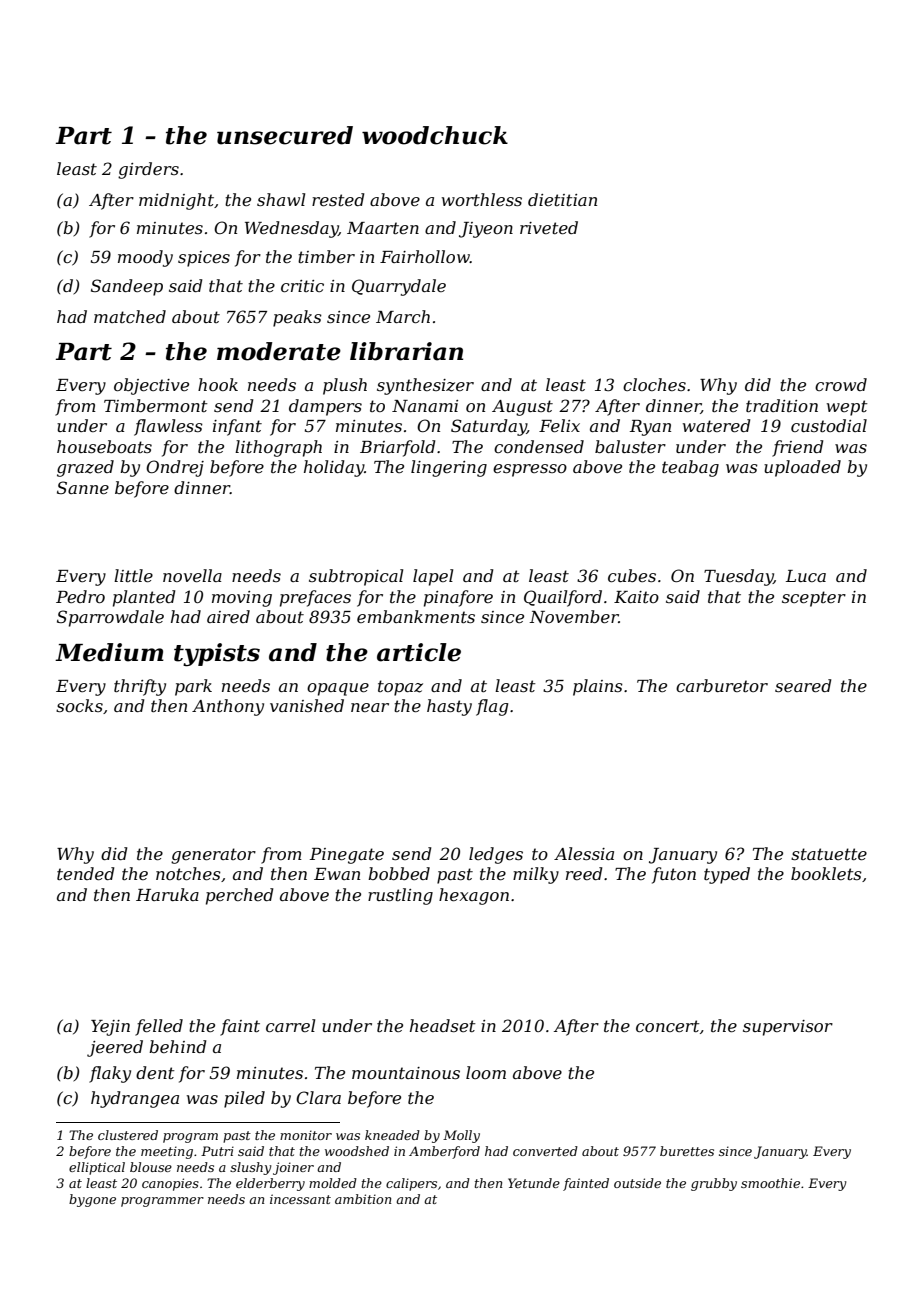  Describe the element at coordinates (285, 135) in the image. I see `unsecured` at that location.
